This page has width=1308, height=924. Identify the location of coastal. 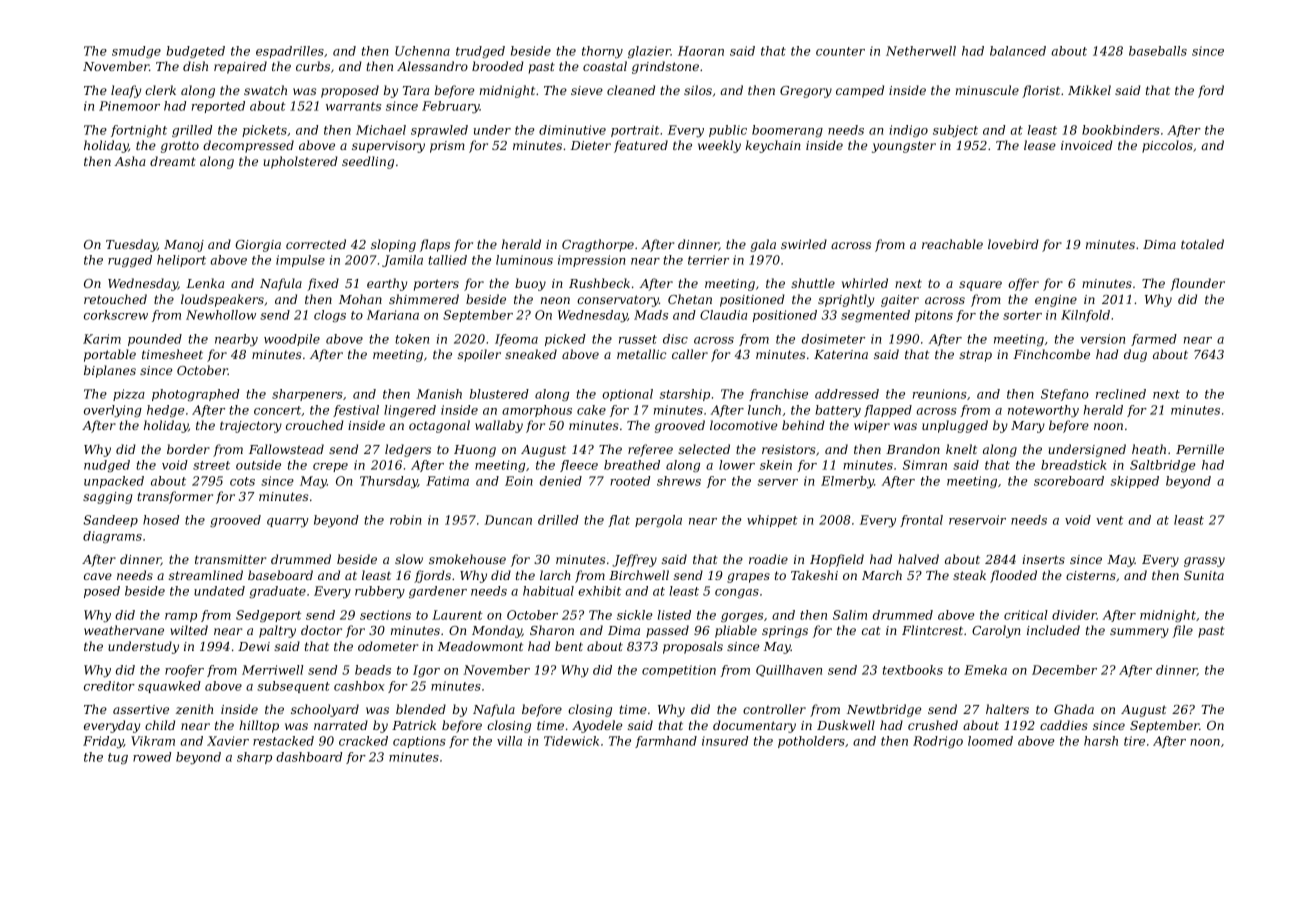
(605, 66).
